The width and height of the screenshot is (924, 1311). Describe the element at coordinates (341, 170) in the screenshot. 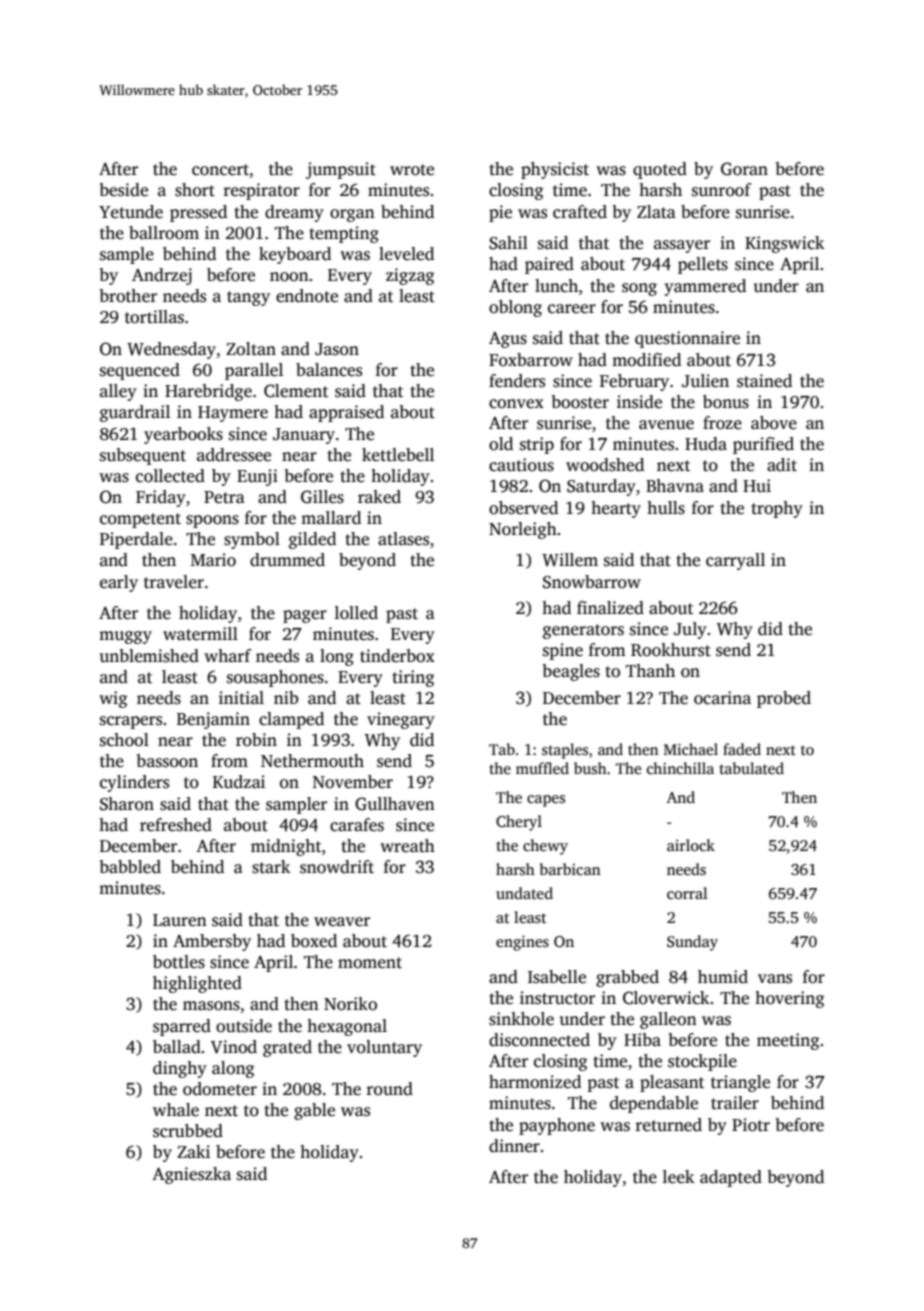

I see `jumpsuit` at that location.
